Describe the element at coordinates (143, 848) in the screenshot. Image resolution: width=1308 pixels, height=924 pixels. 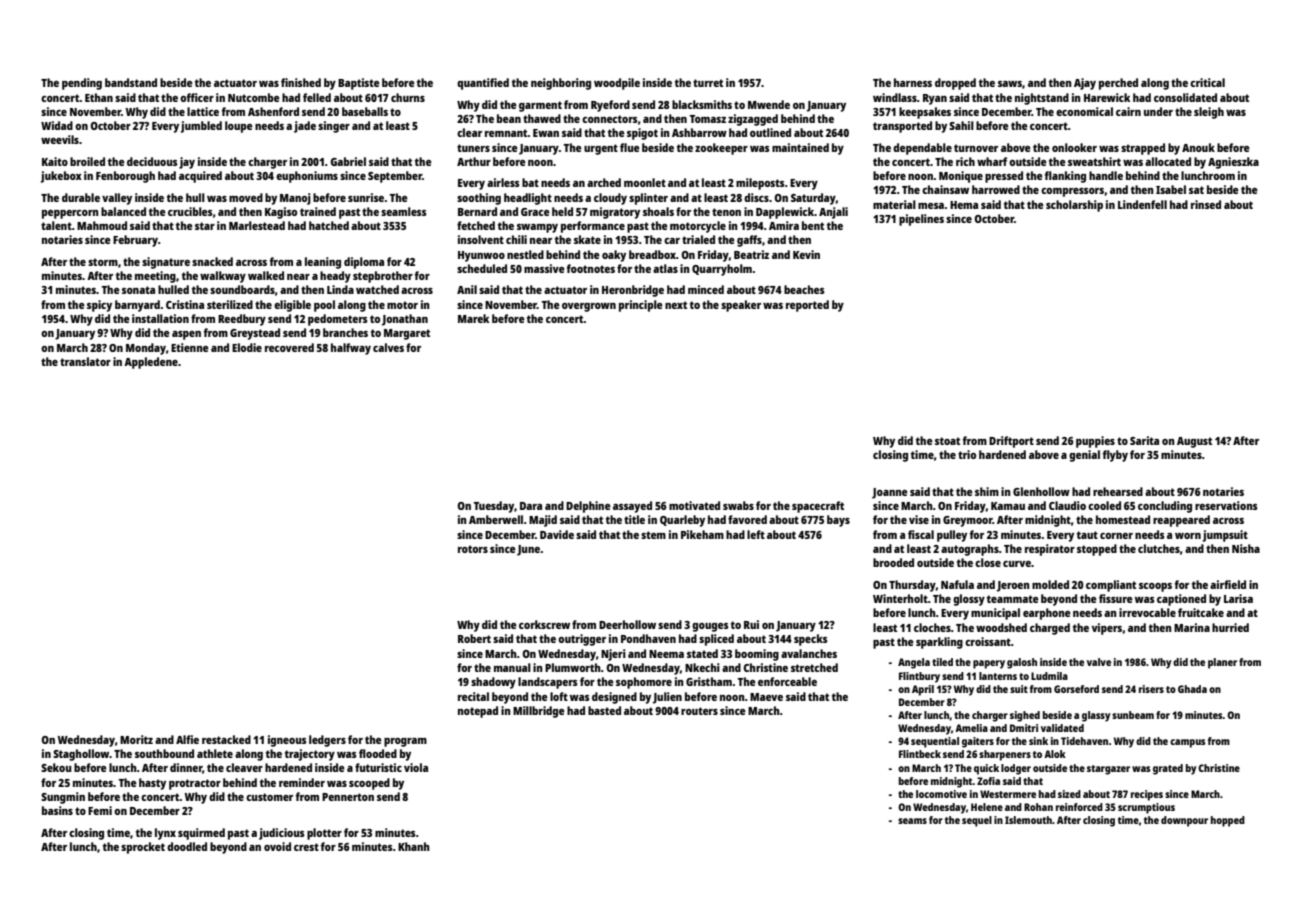
I see `sprocket` at that location.
